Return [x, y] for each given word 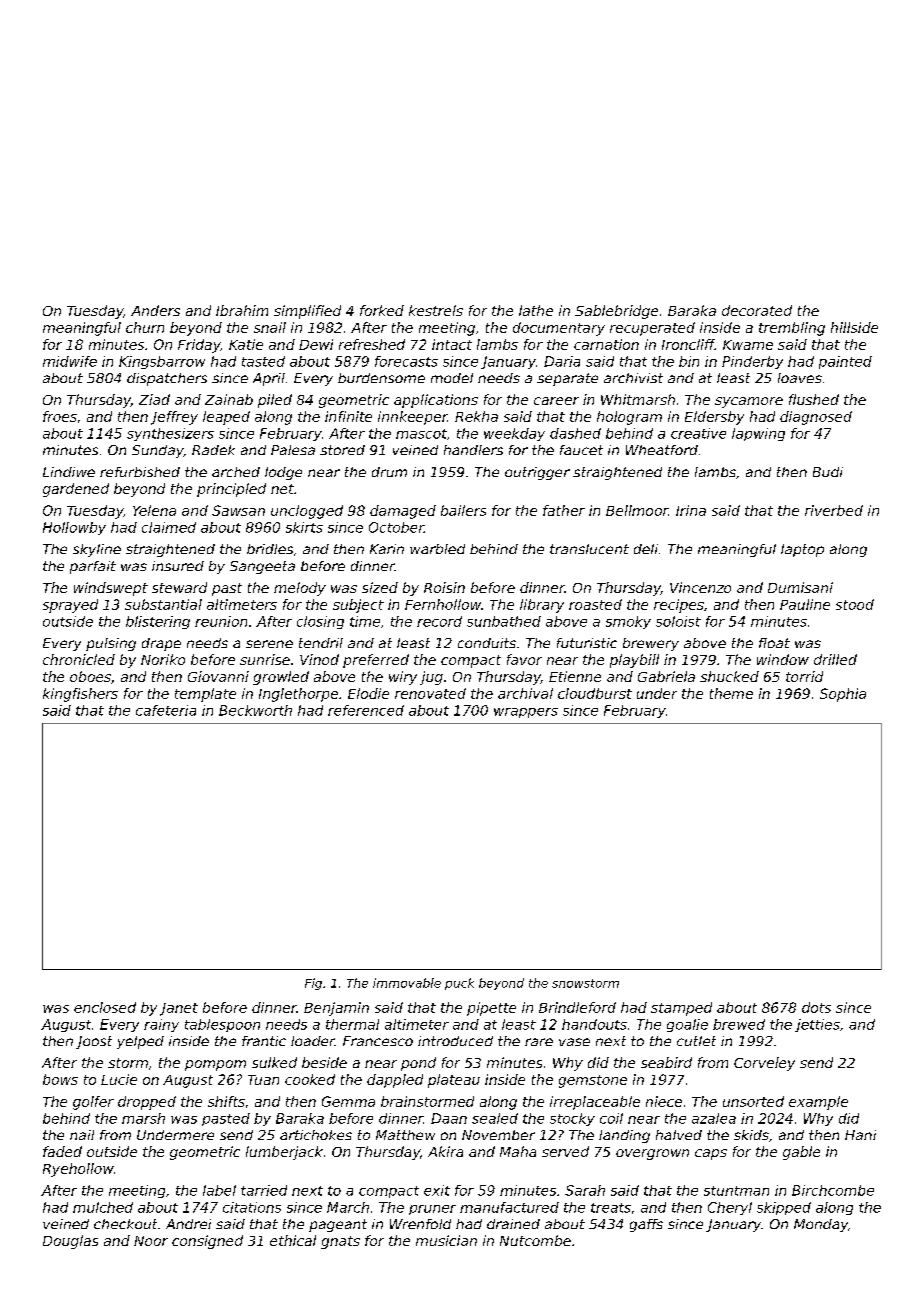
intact [452, 344]
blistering [158, 622]
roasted [595, 604]
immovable [407, 983]
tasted [263, 361]
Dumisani [800, 587]
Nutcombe [535, 1240]
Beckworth [255, 710]
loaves [800, 378]
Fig [313, 984]
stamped [681, 1009]
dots [816, 1007]
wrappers [526, 713]
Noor [151, 1241]
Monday [821, 1225]
